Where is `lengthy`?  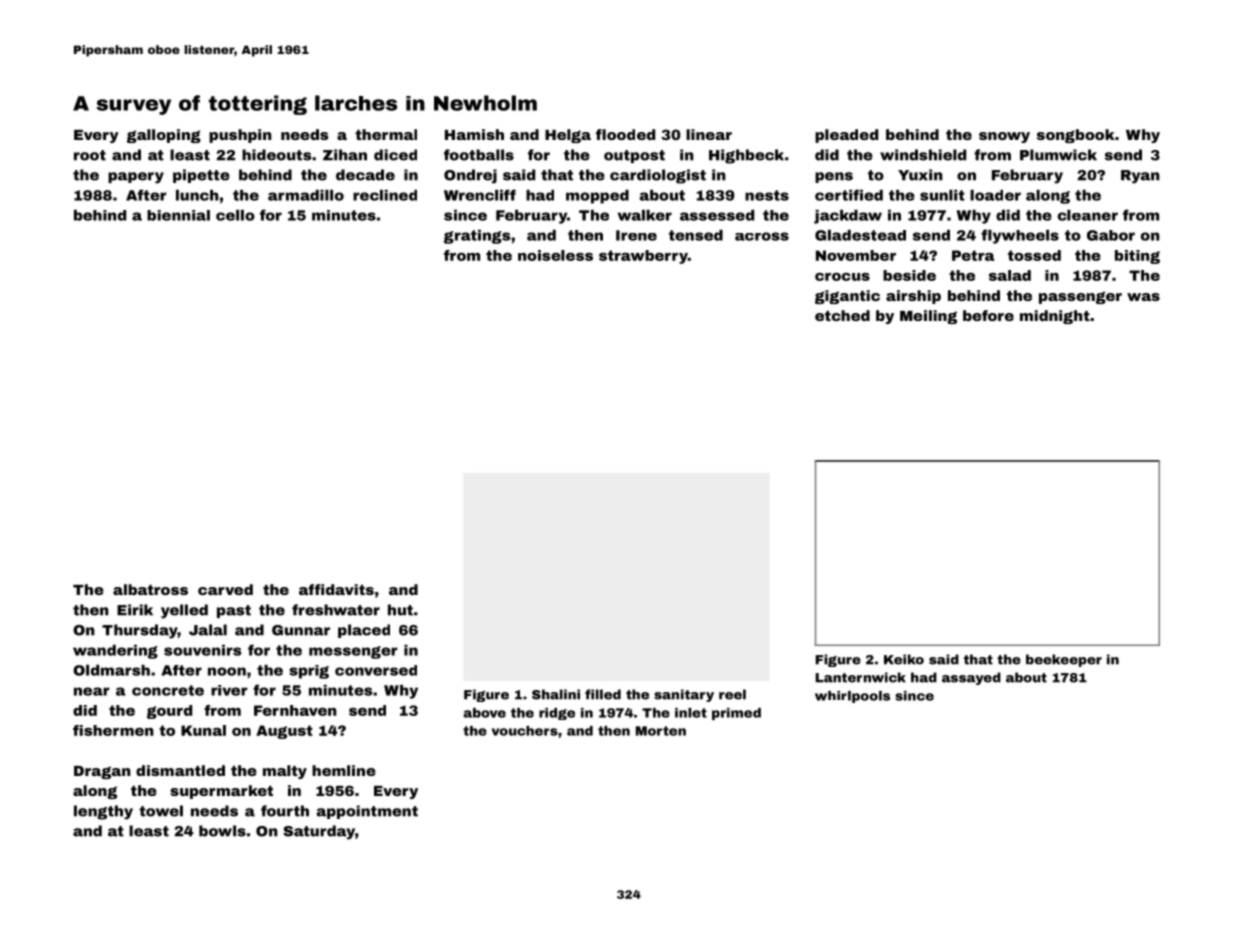
lengthy is located at coordinates (103, 812).
